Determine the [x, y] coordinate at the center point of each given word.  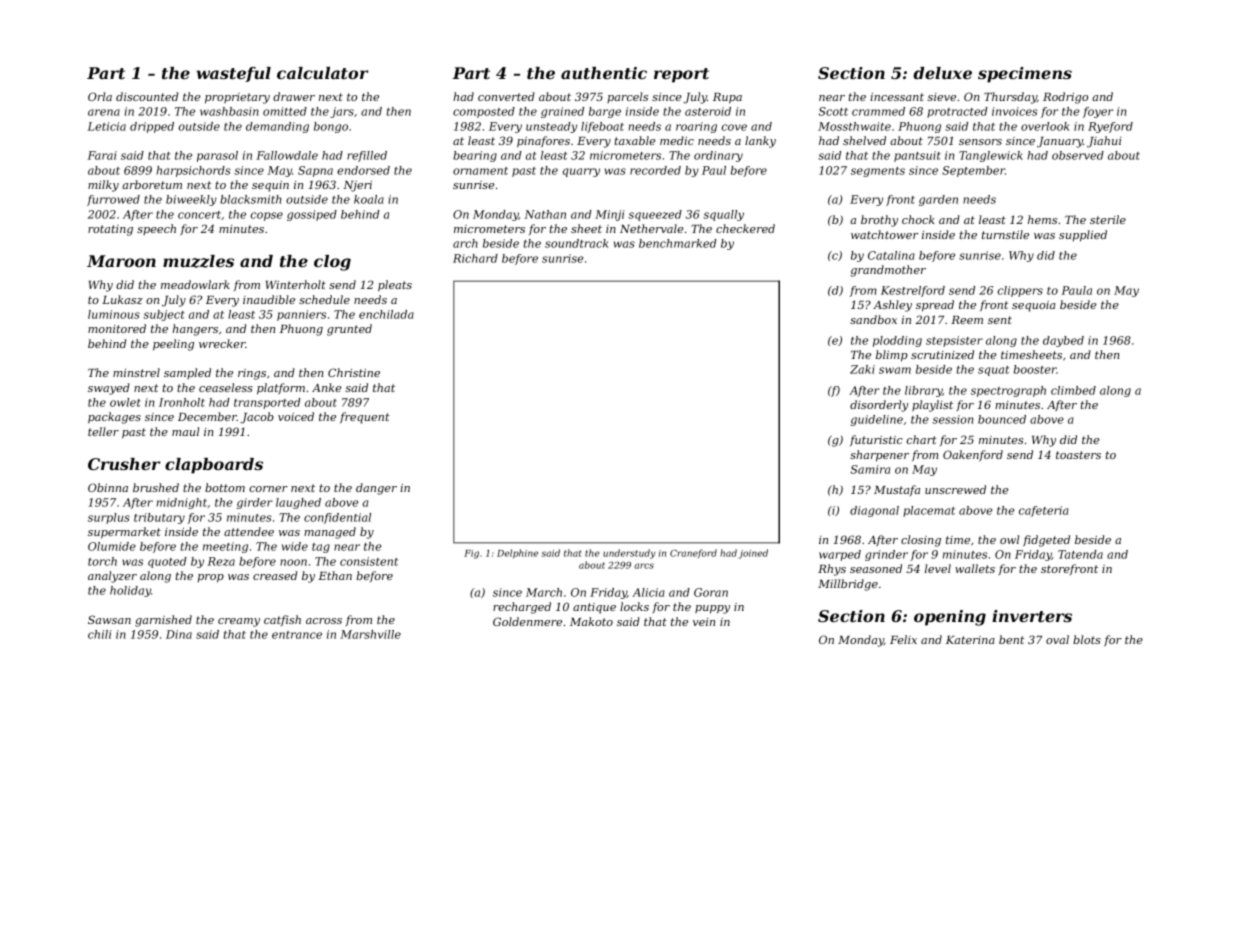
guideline [877, 420]
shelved [864, 140]
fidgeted [1046, 541]
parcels [627, 97]
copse [267, 216]
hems [1042, 219]
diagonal [874, 511]
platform [281, 389]
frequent [365, 418]
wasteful [233, 74]
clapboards [214, 466]
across [324, 621]
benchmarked [678, 243]
